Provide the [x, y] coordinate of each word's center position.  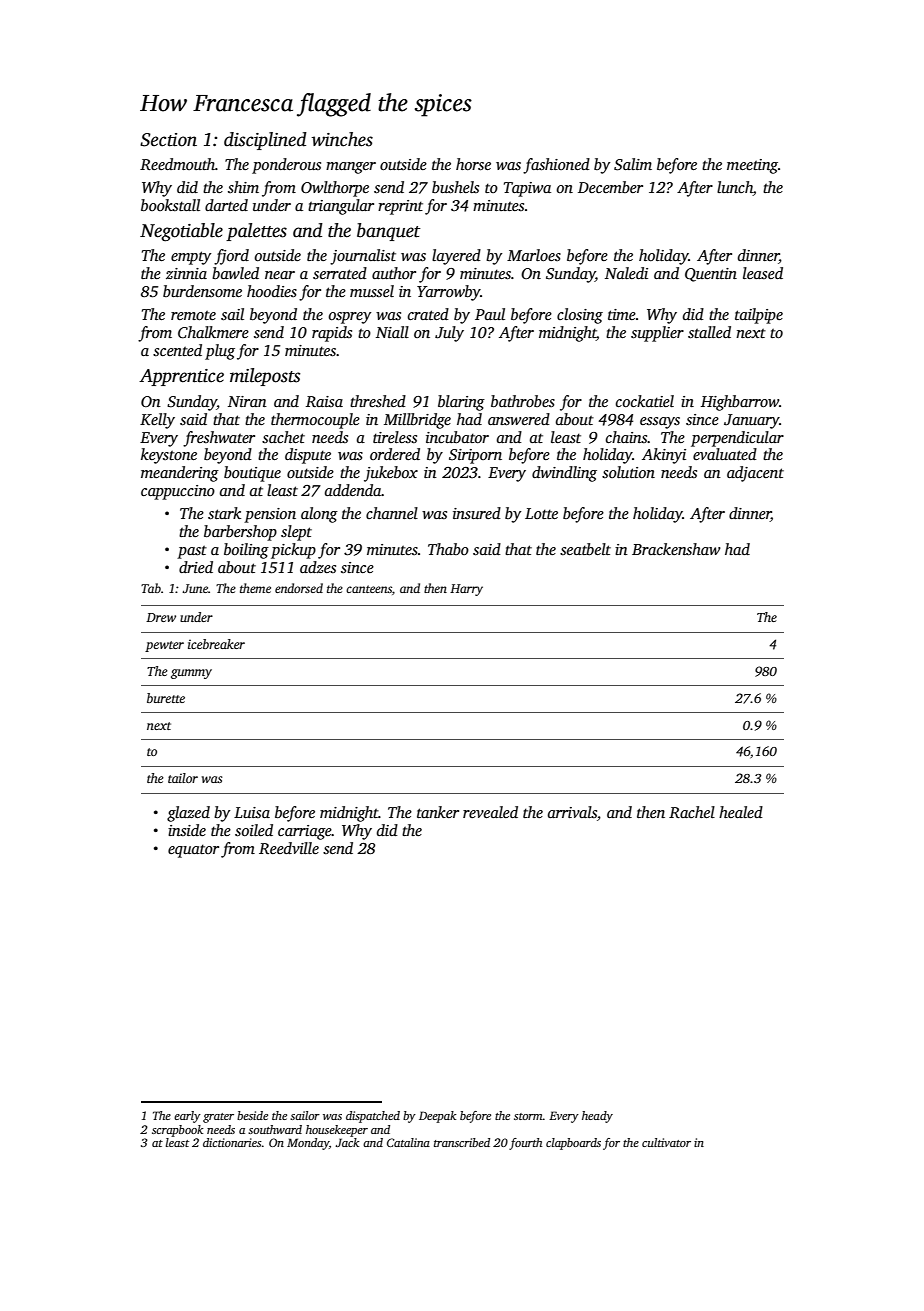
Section [168, 140]
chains [627, 437]
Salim [633, 164]
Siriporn [475, 456]
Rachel [692, 812]
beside [252, 1115]
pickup [293, 551]
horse [473, 164]
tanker [438, 812]
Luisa [252, 812]
